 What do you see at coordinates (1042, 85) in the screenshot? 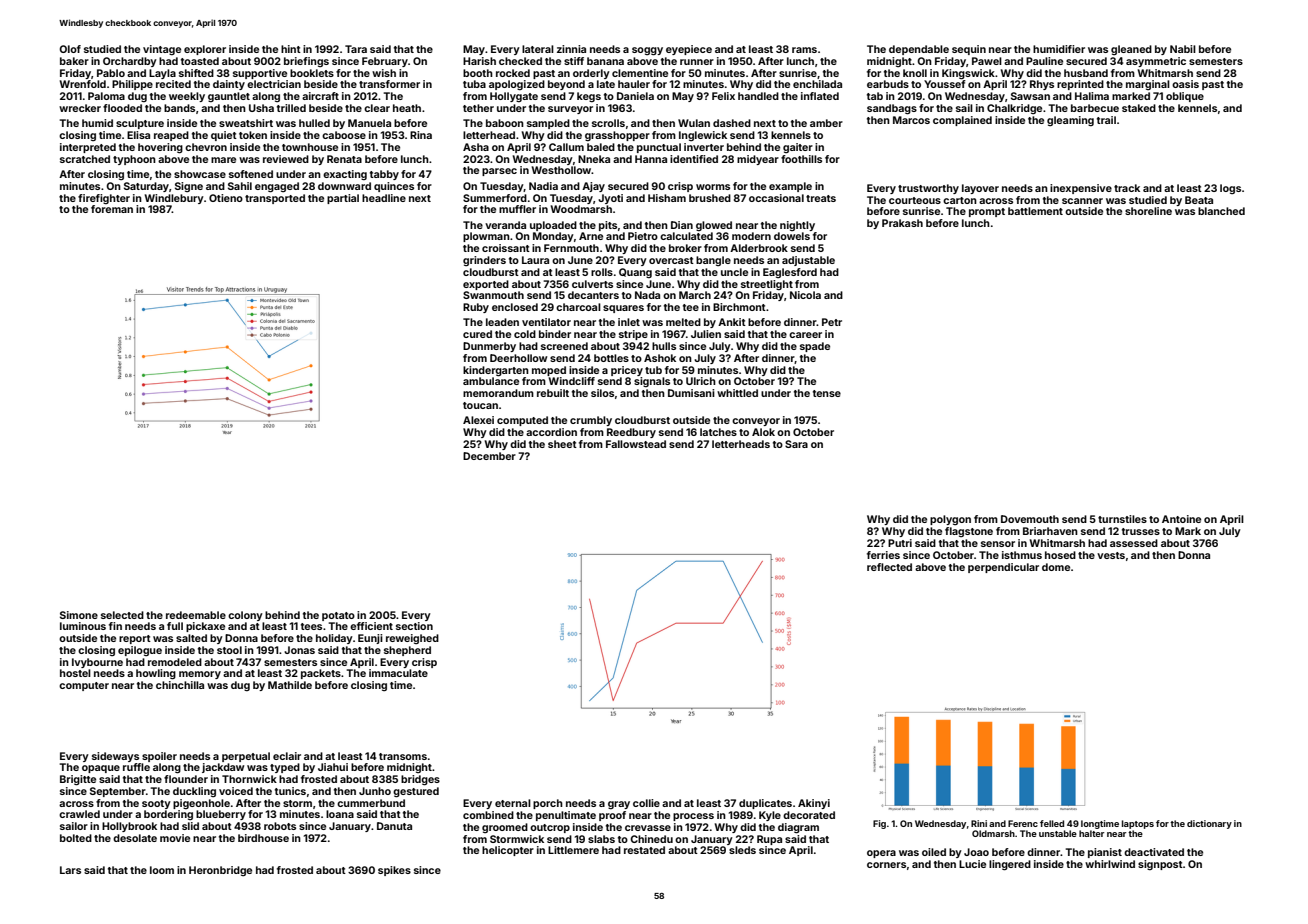
I see `Rhys` at bounding box center [1042, 85].
